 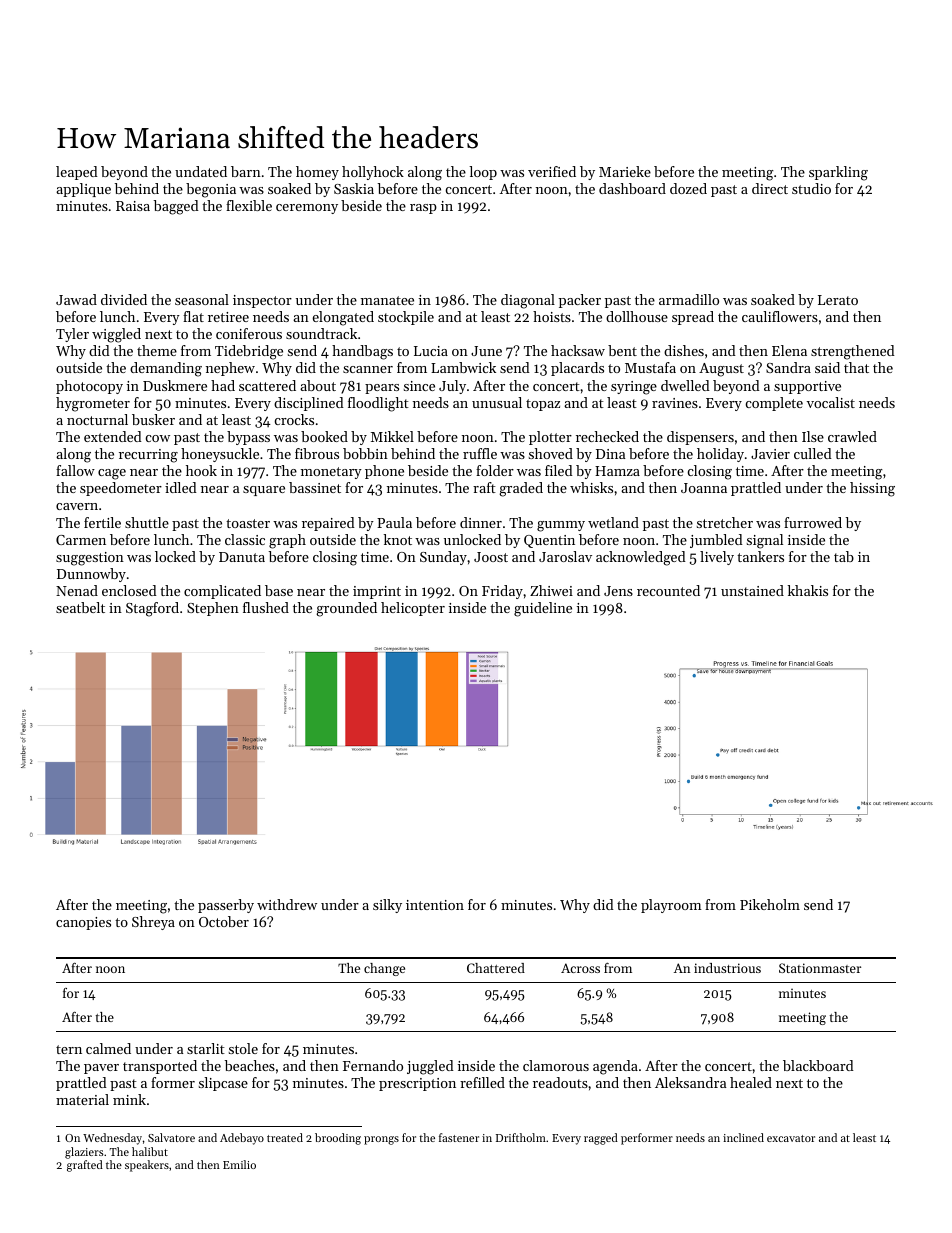 I want to click on Across, so click(x=580, y=968).
